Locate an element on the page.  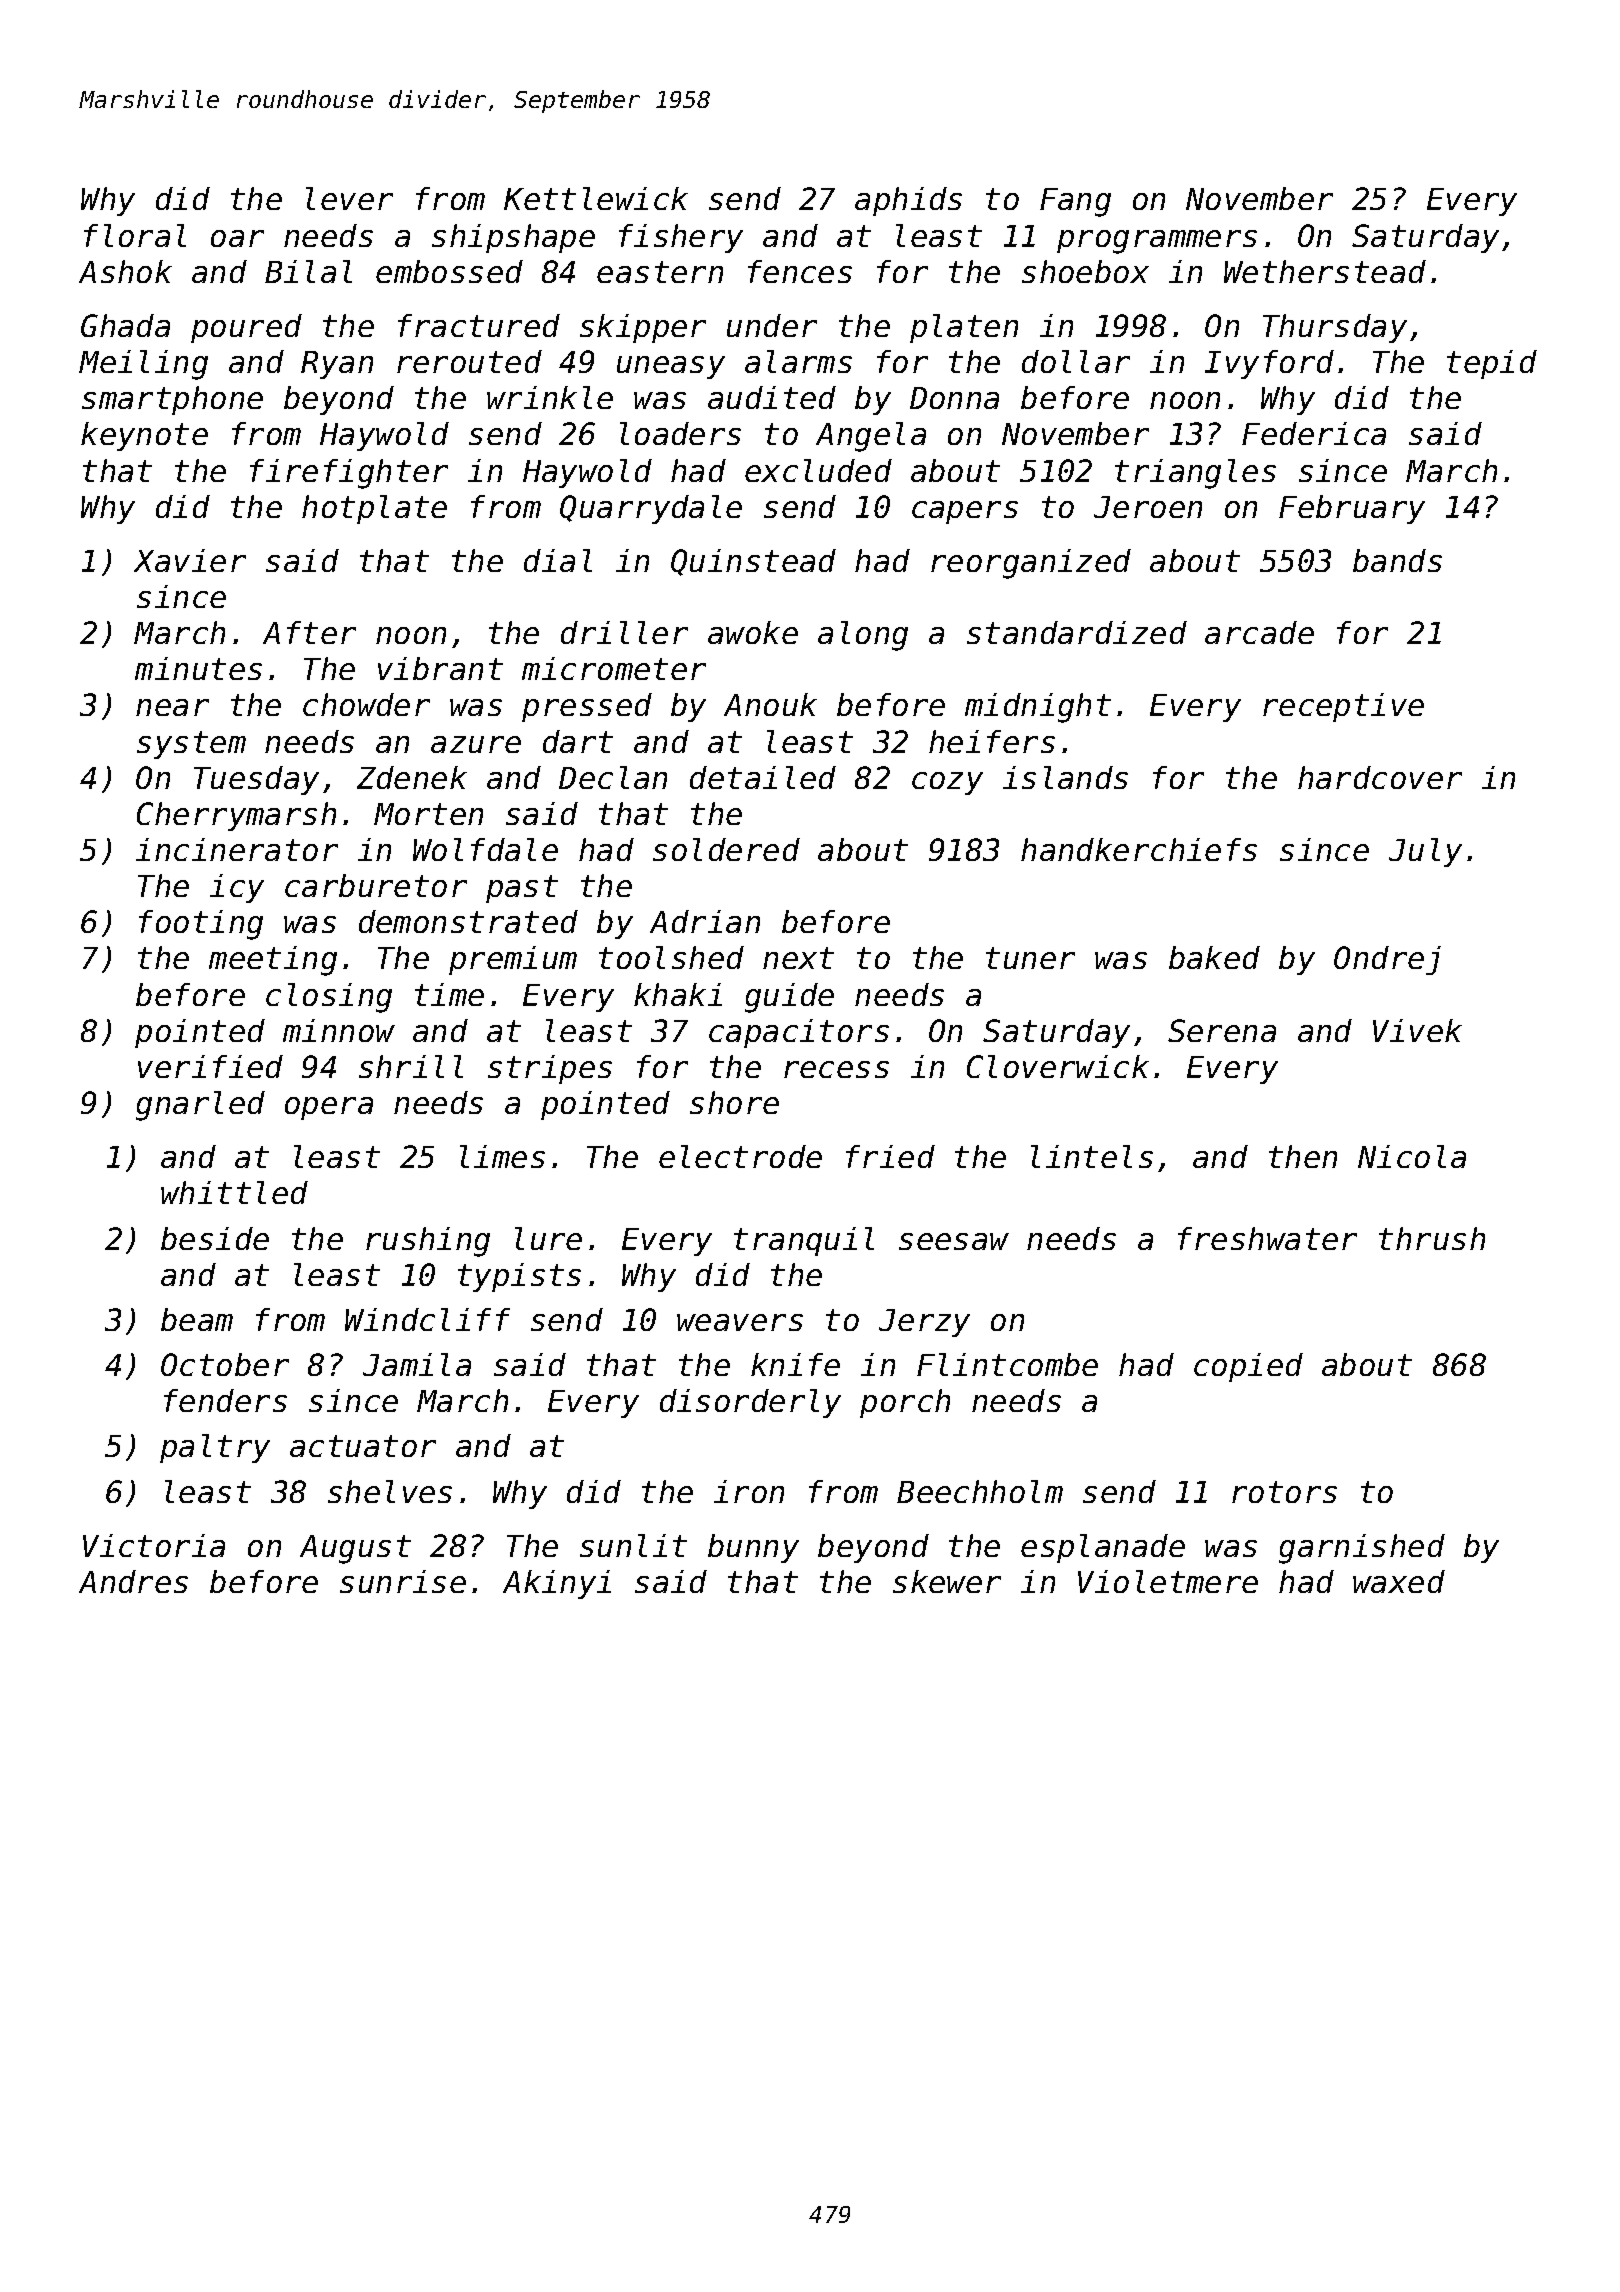
tepid is located at coordinates (1492, 364).
